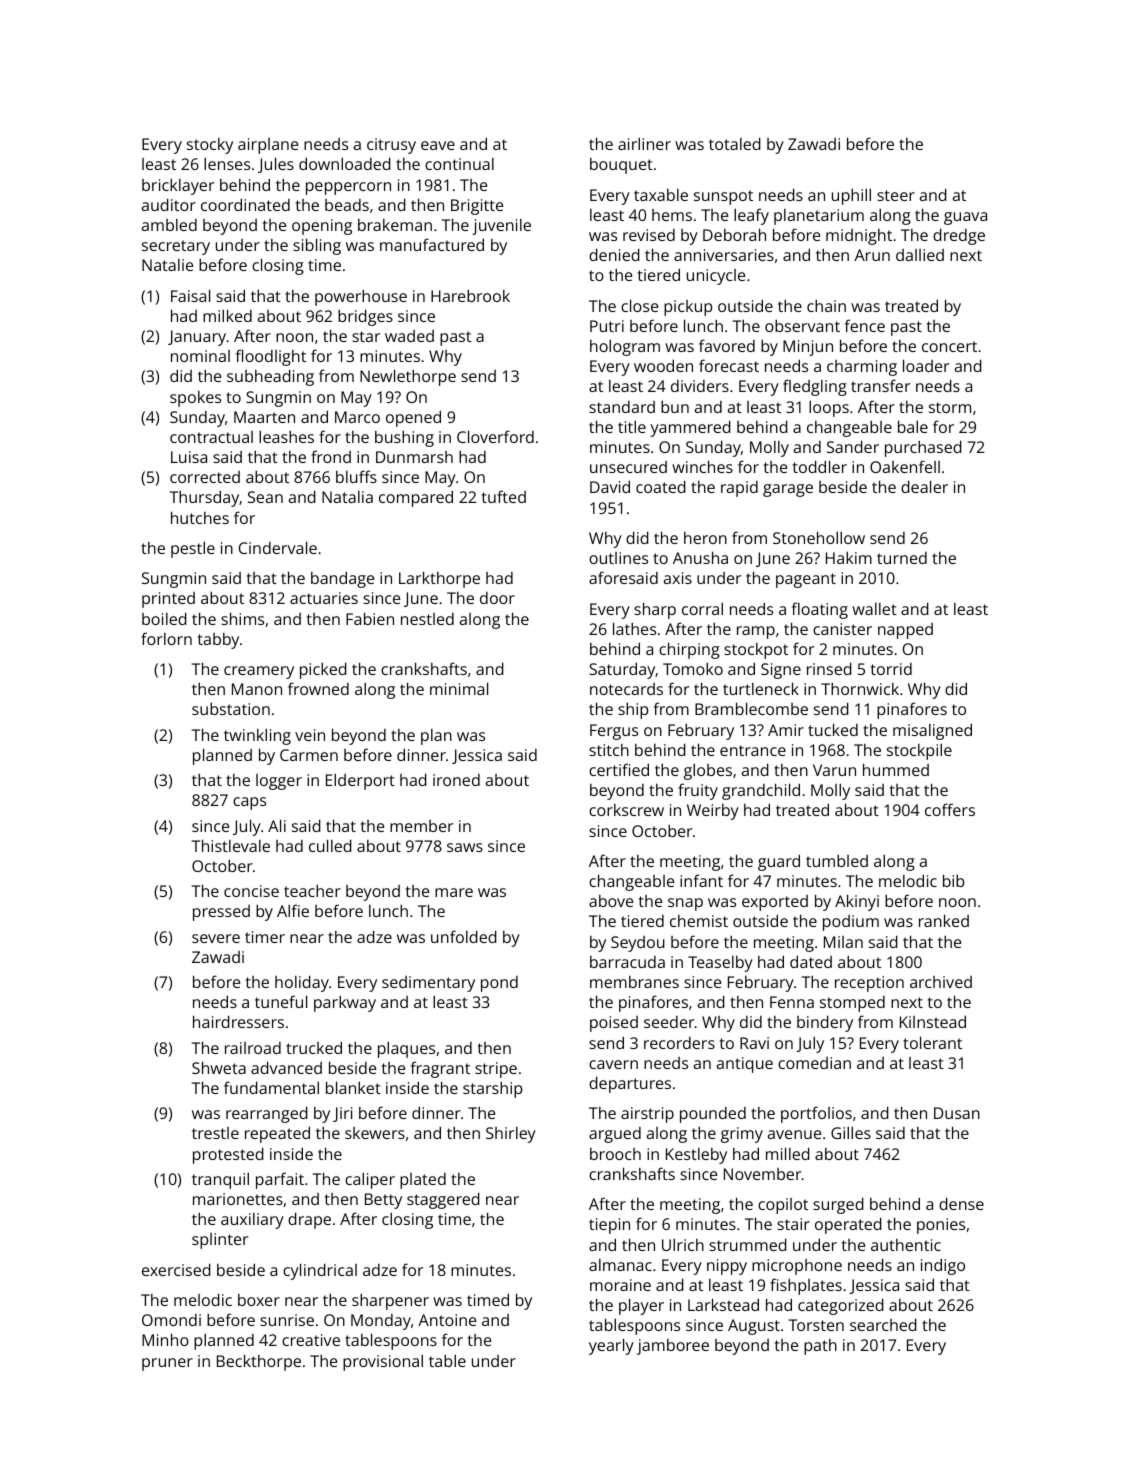 This image has height=1462, width=1130. What do you see at coordinates (238, 1021) in the image?
I see `hairdressers` at bounding box center [238, 1021].
